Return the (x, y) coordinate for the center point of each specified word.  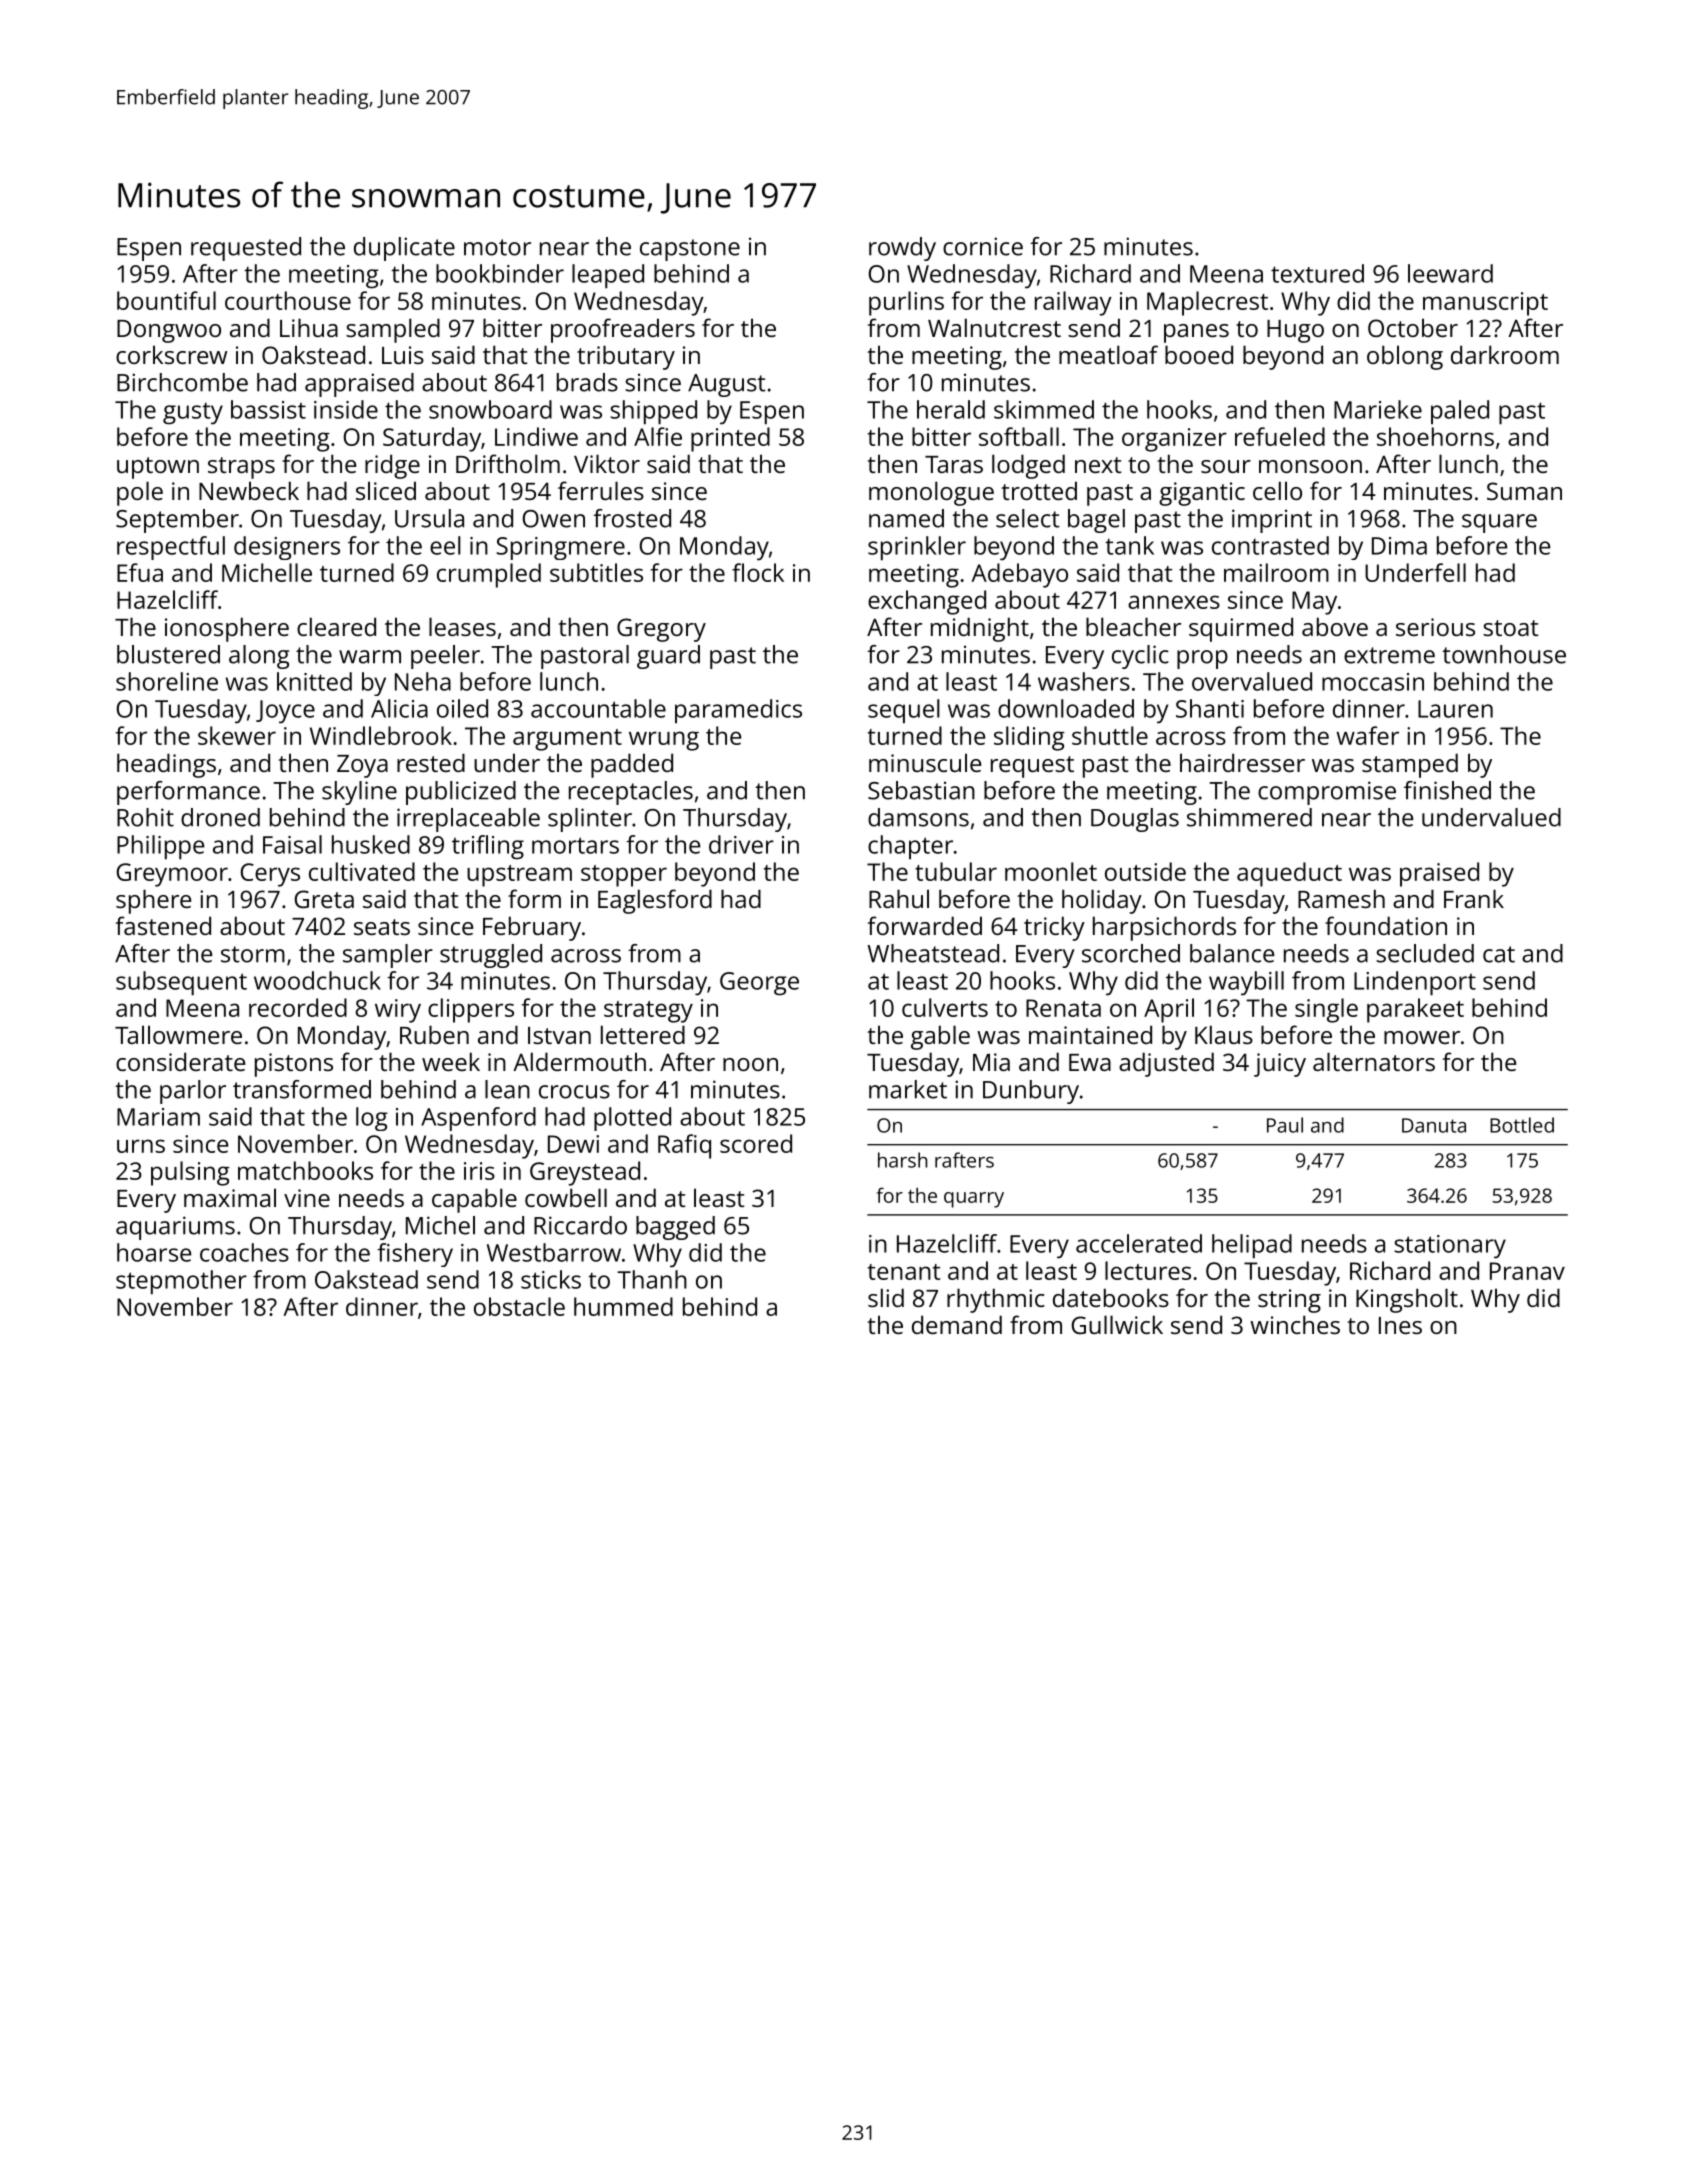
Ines (1400, 1325)
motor (497, 247)
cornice (983, 246)
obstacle (519, 1306)
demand (957, 1324)
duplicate (404, 249)
